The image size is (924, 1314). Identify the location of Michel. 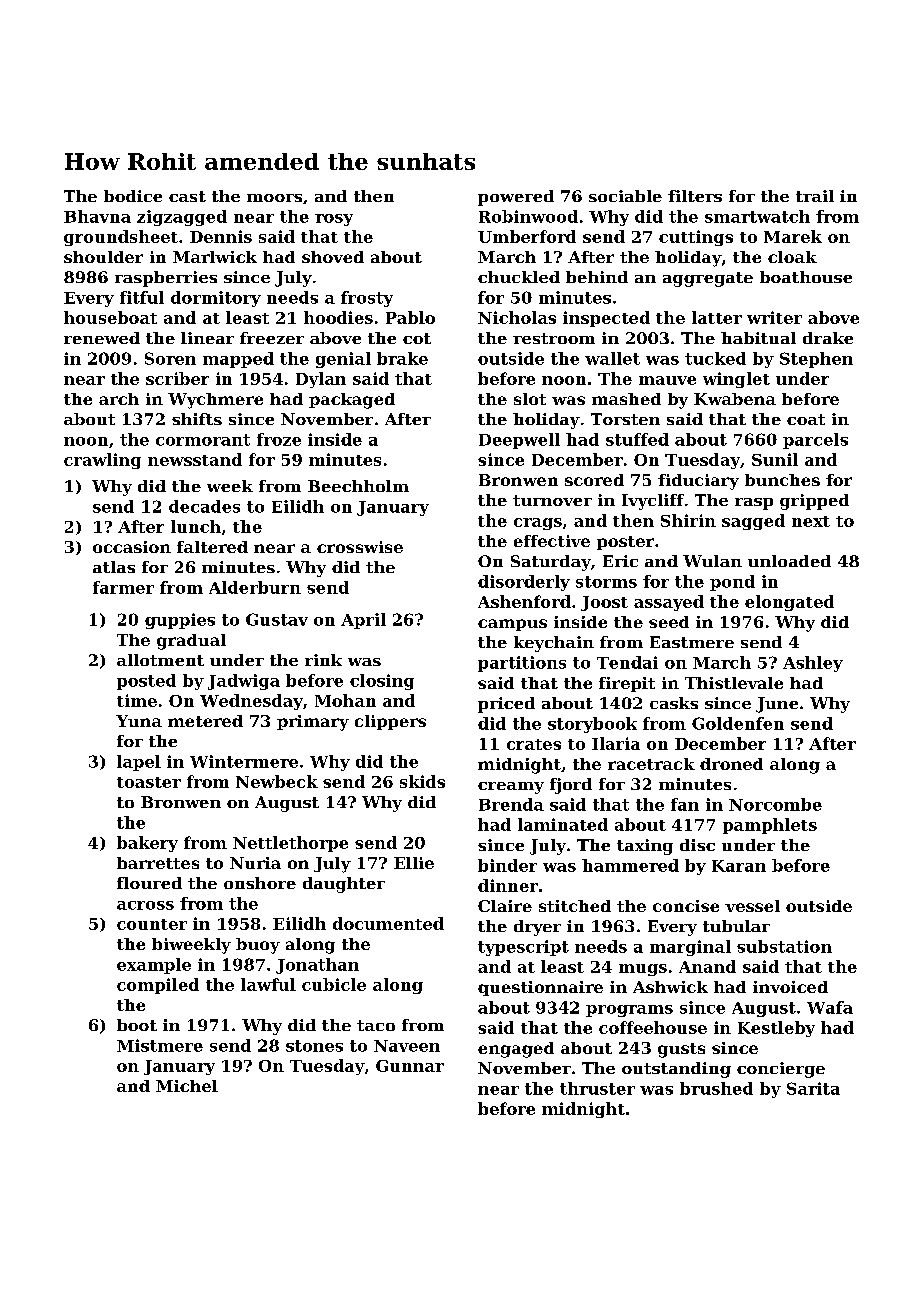
(187, 1086).
